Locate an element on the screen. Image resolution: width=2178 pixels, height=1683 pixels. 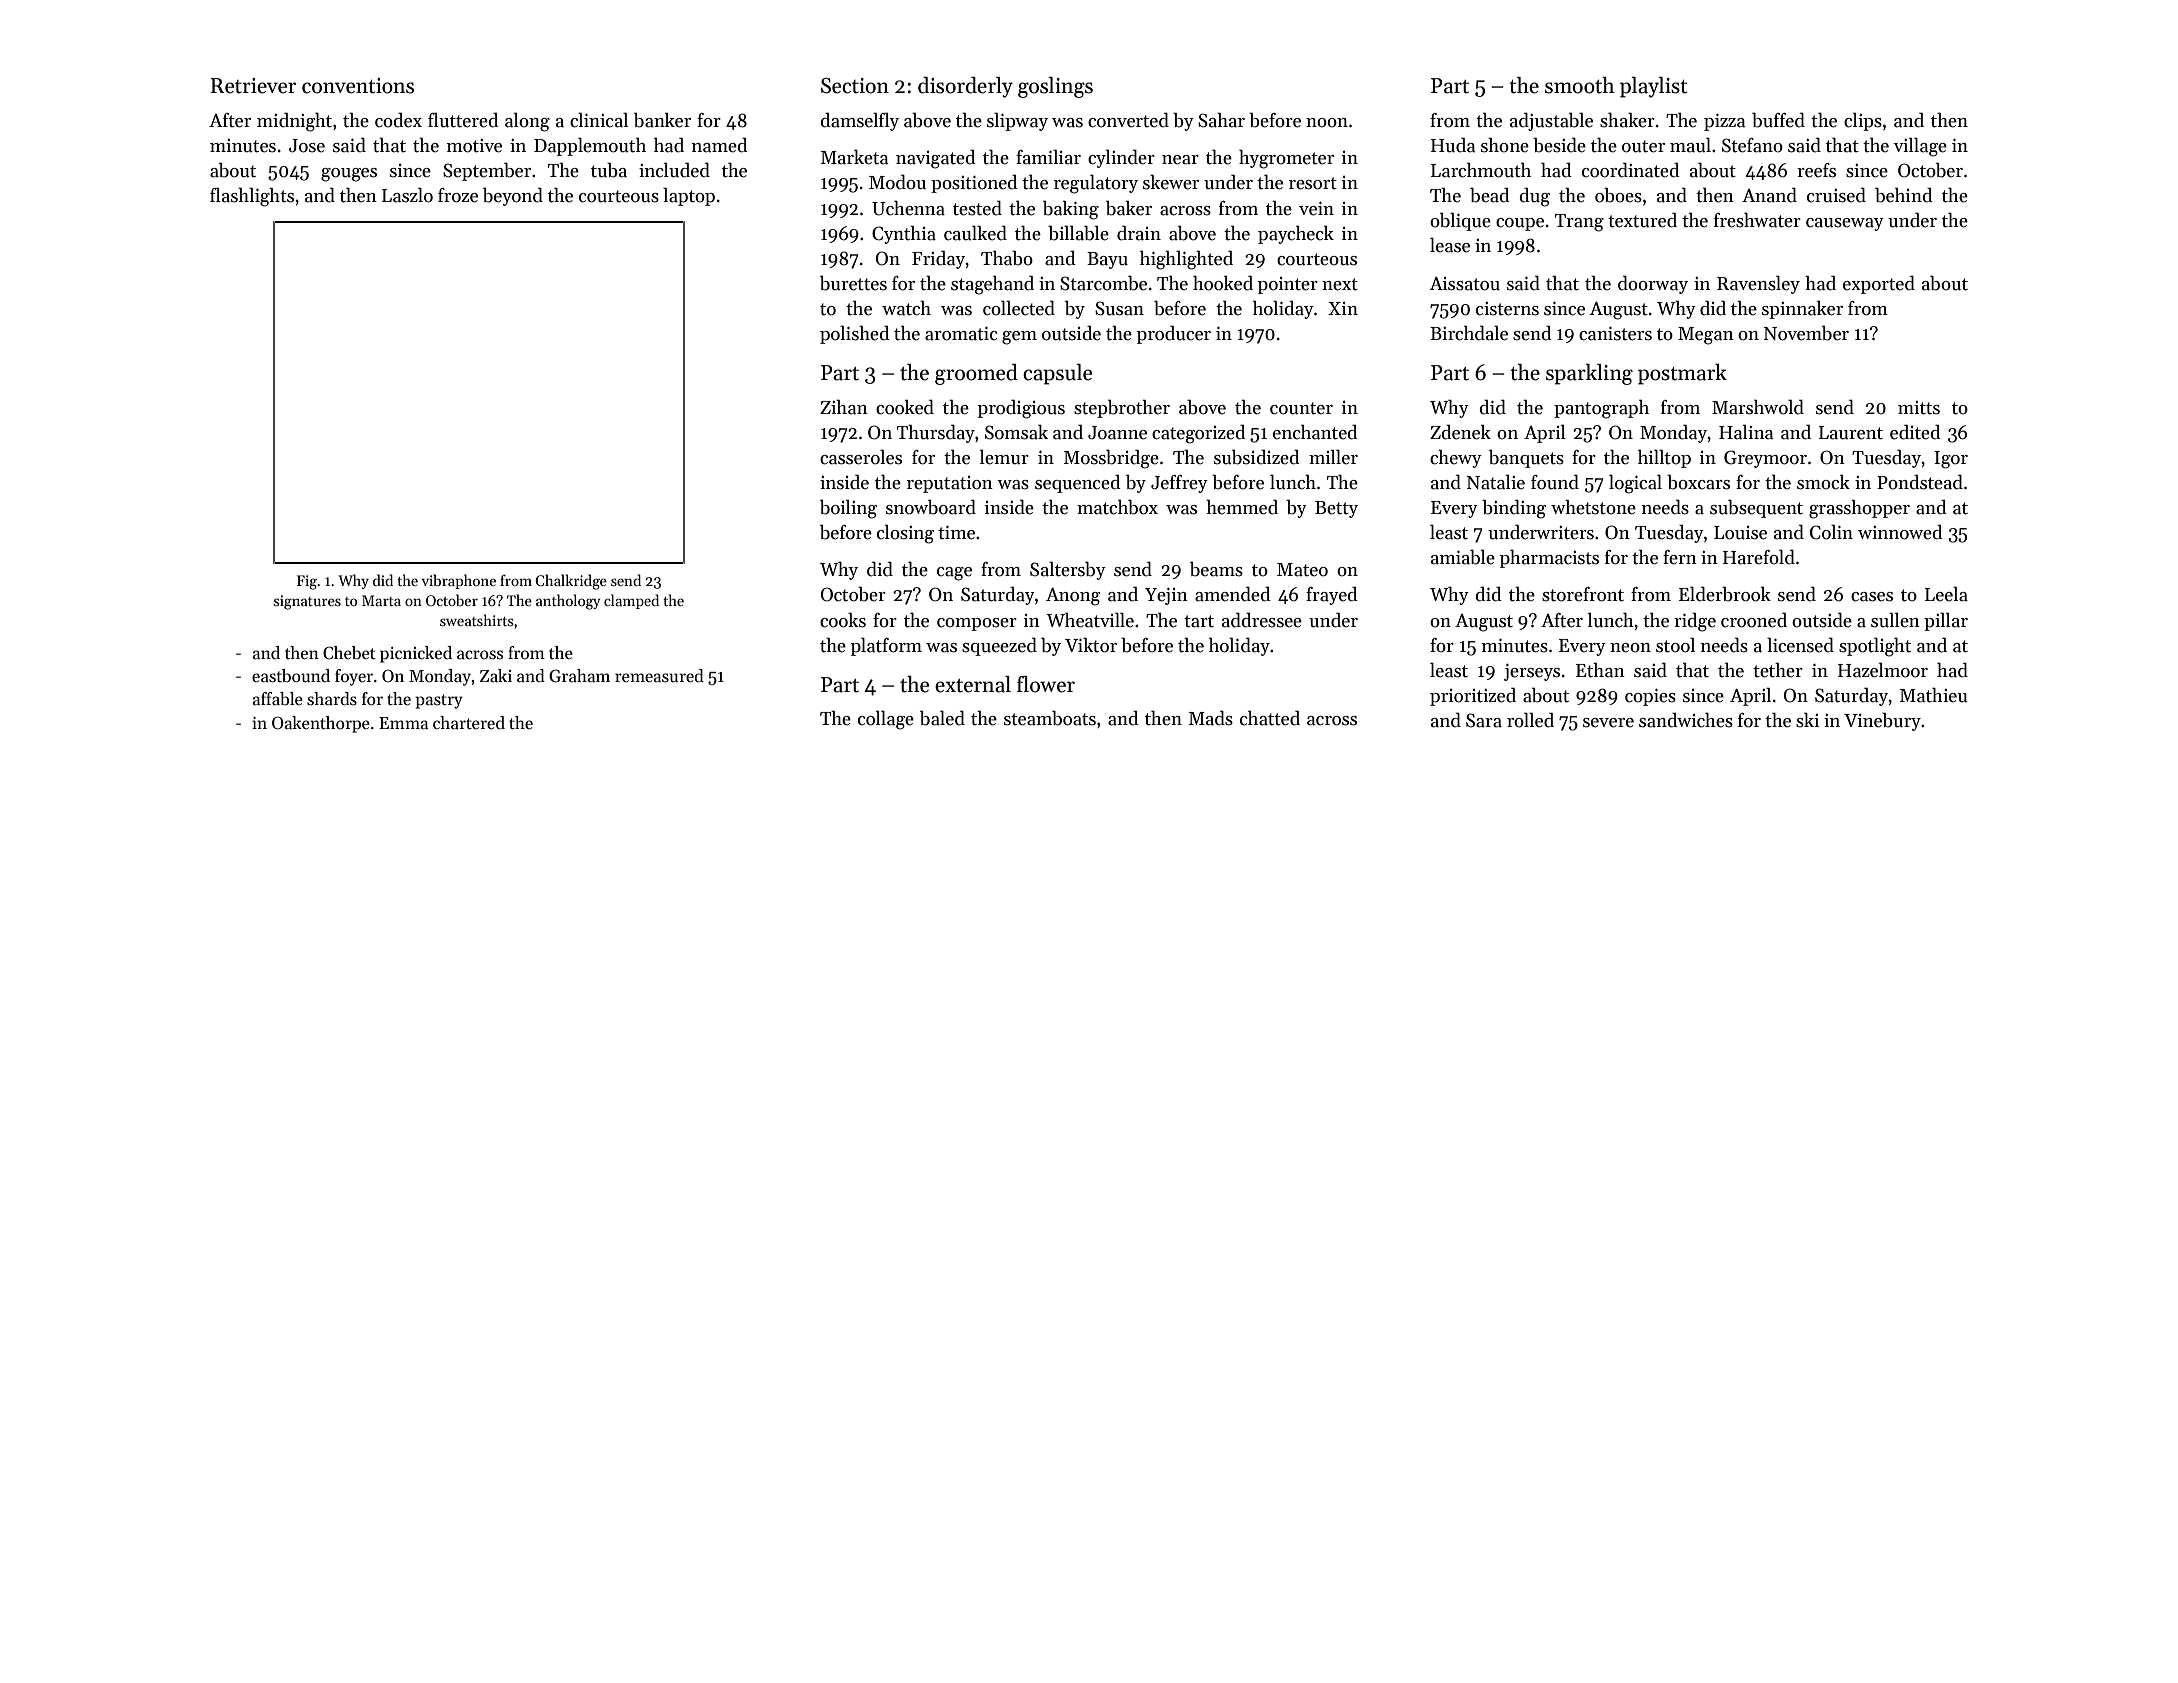
Louise is located at coordinates (1740, 533).
